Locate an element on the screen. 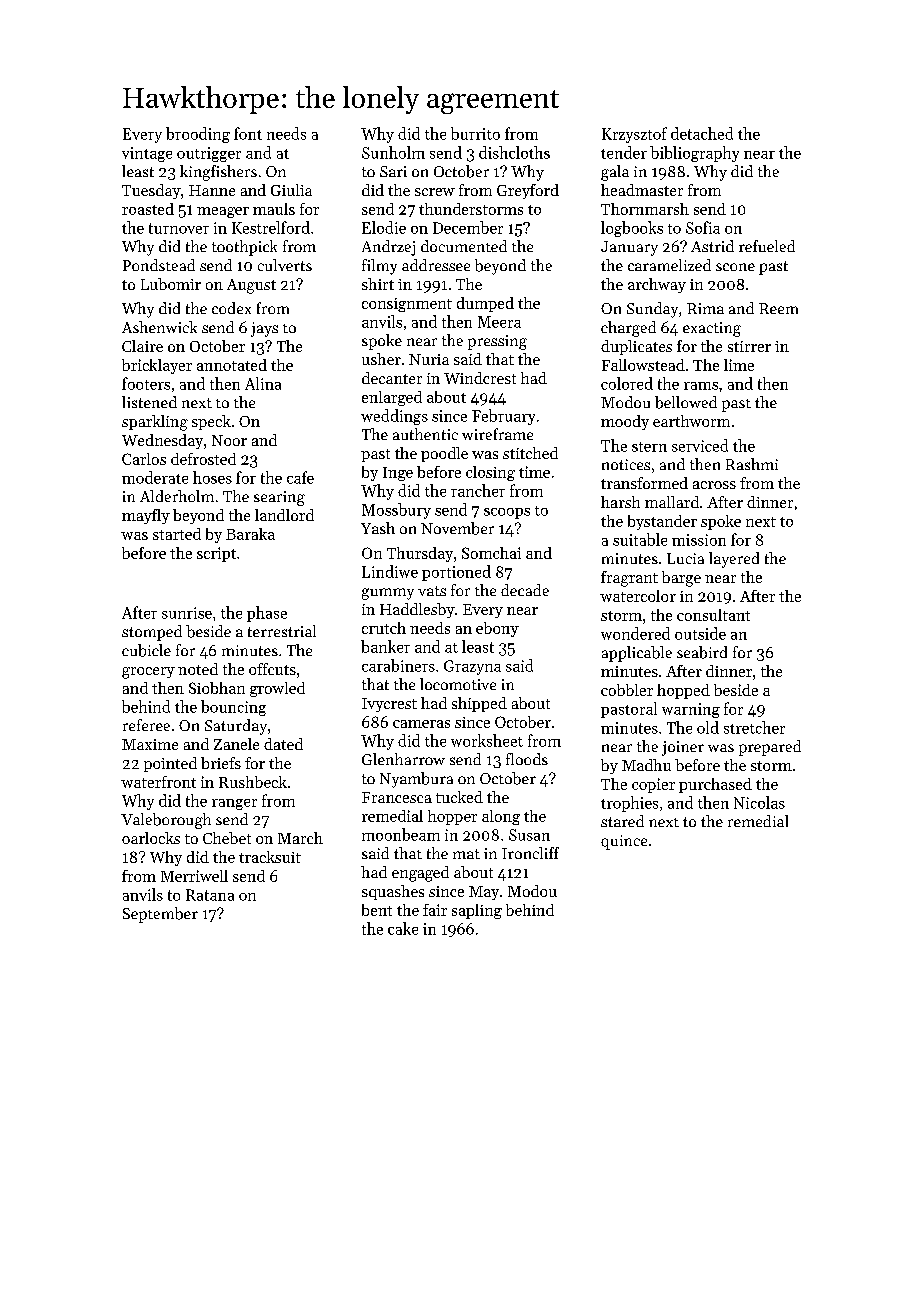  squashes is located at coordinates (393, 892).
